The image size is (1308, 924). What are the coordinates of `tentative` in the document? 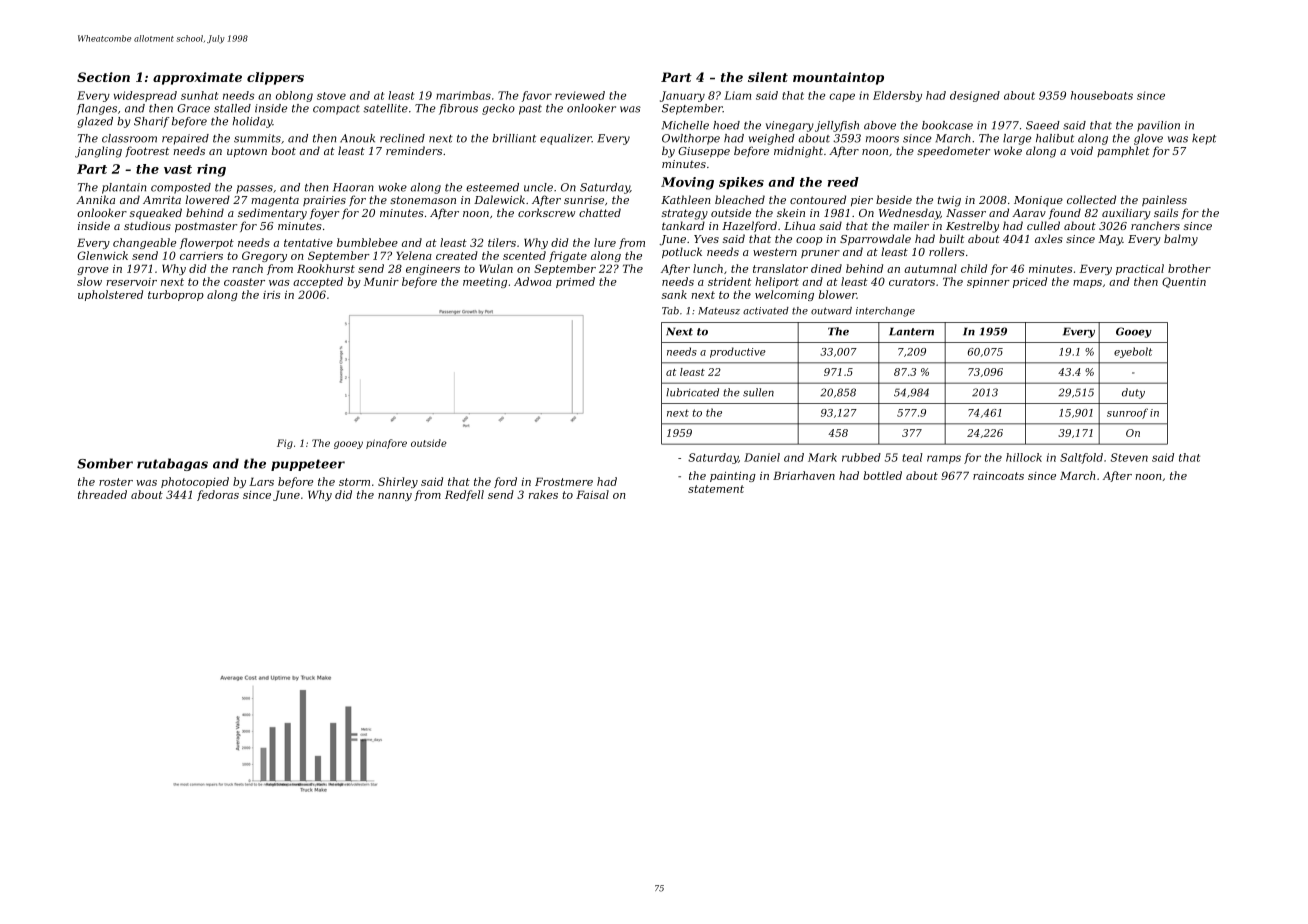 It's located at (308, 243).
